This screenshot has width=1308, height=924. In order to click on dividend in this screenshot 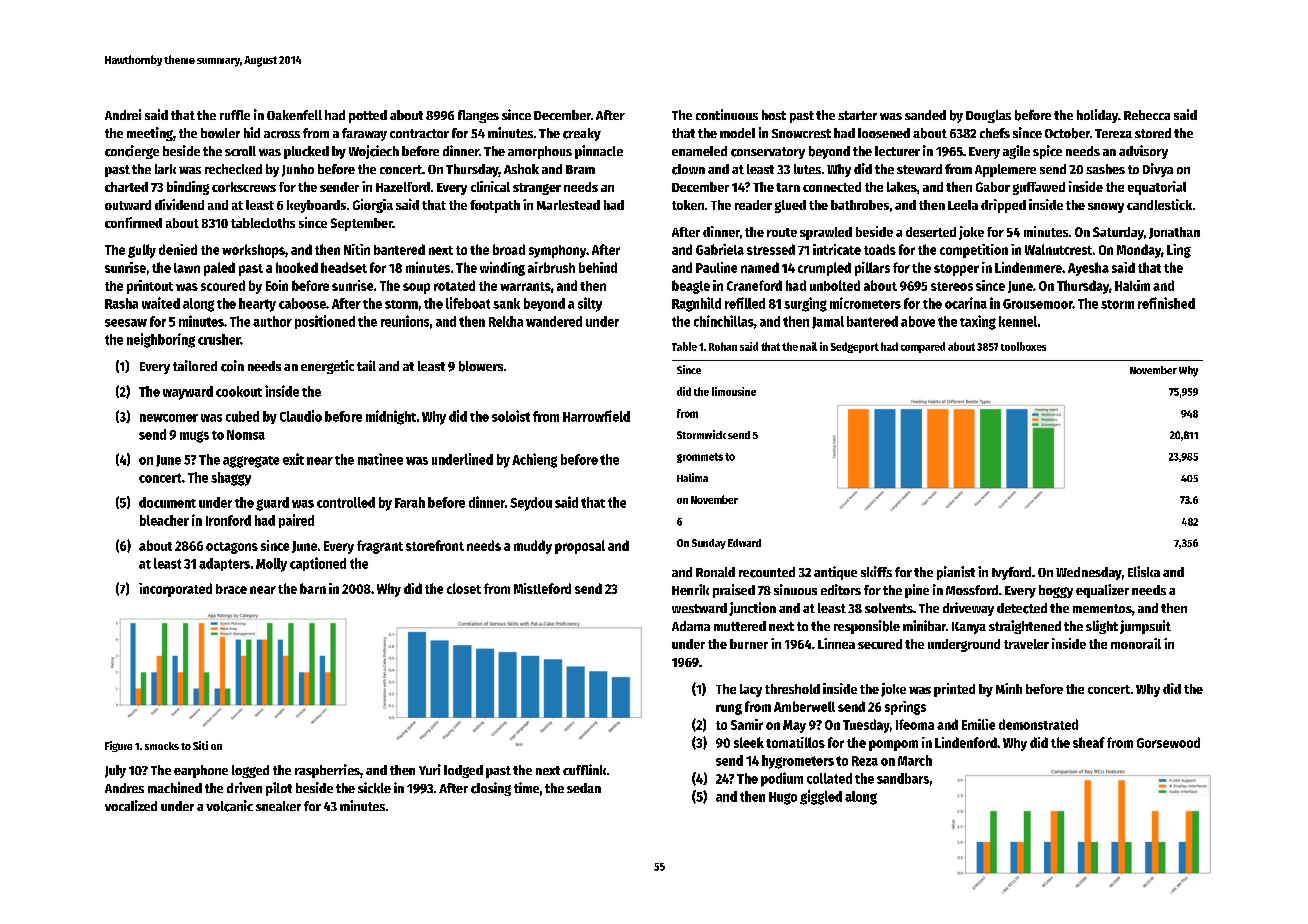, I will do `click(179, 204)`.
